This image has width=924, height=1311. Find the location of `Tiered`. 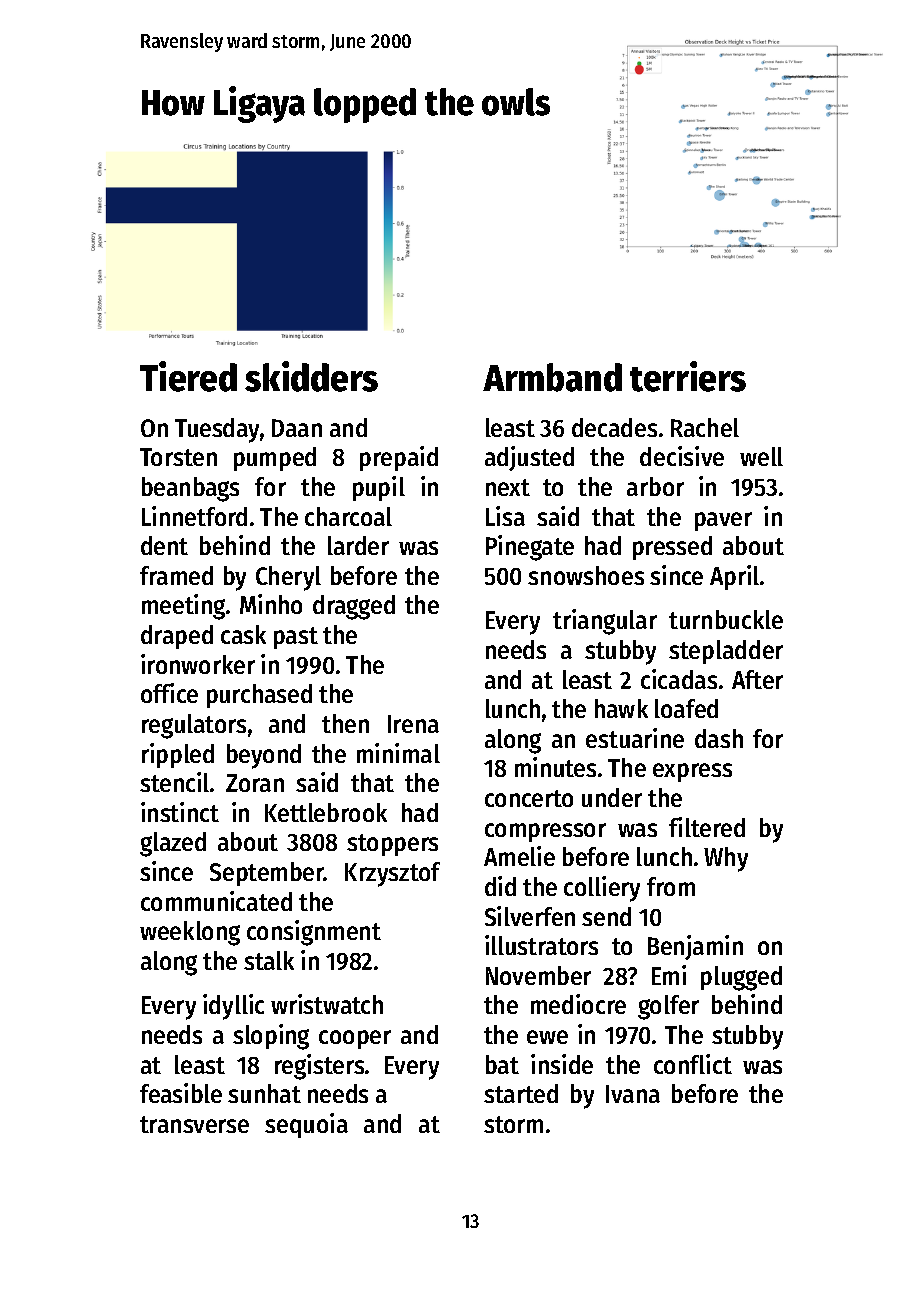

Tiered is located at coordinates (188, 376).
